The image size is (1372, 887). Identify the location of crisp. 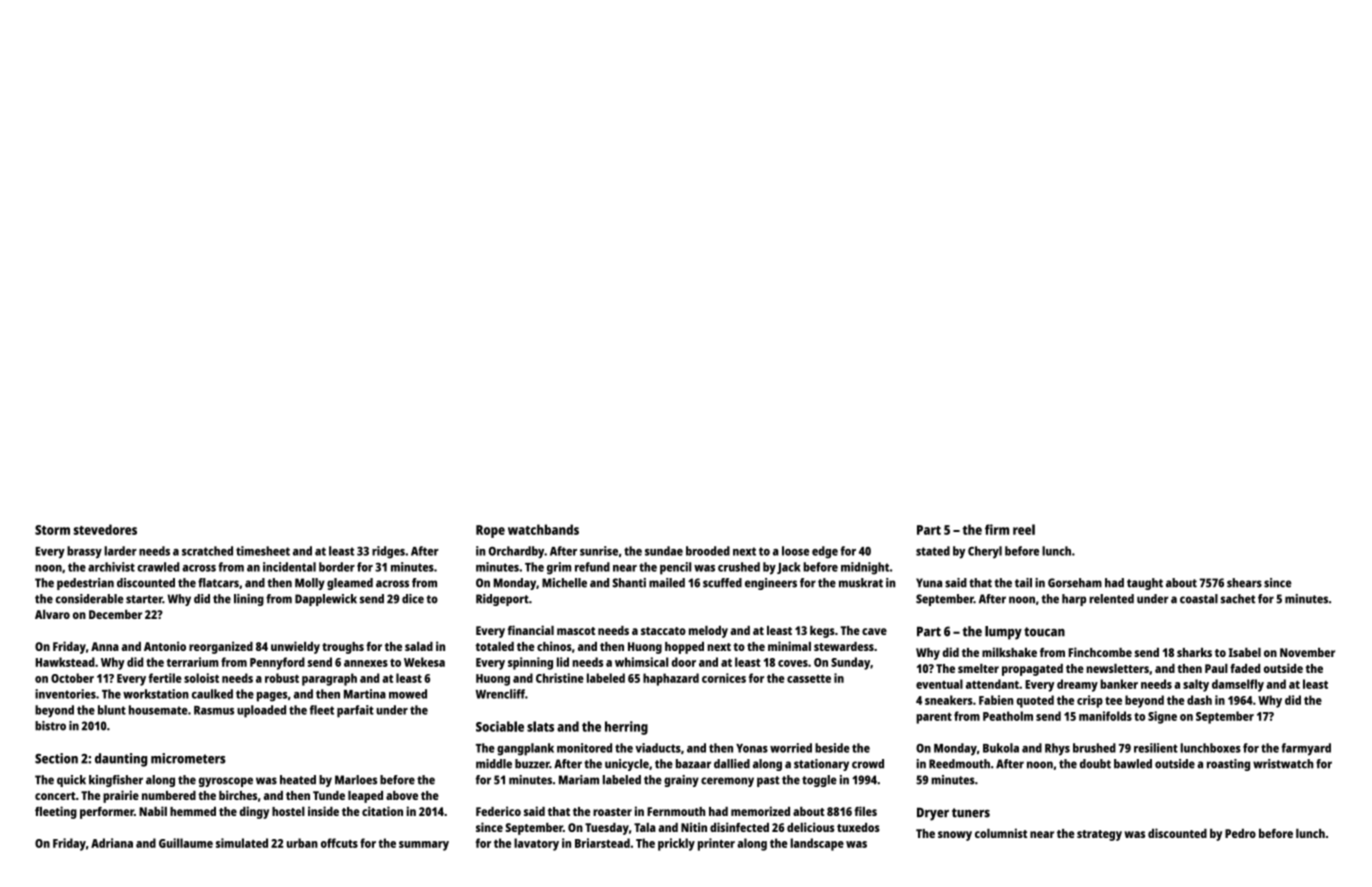
(1090, 701).
